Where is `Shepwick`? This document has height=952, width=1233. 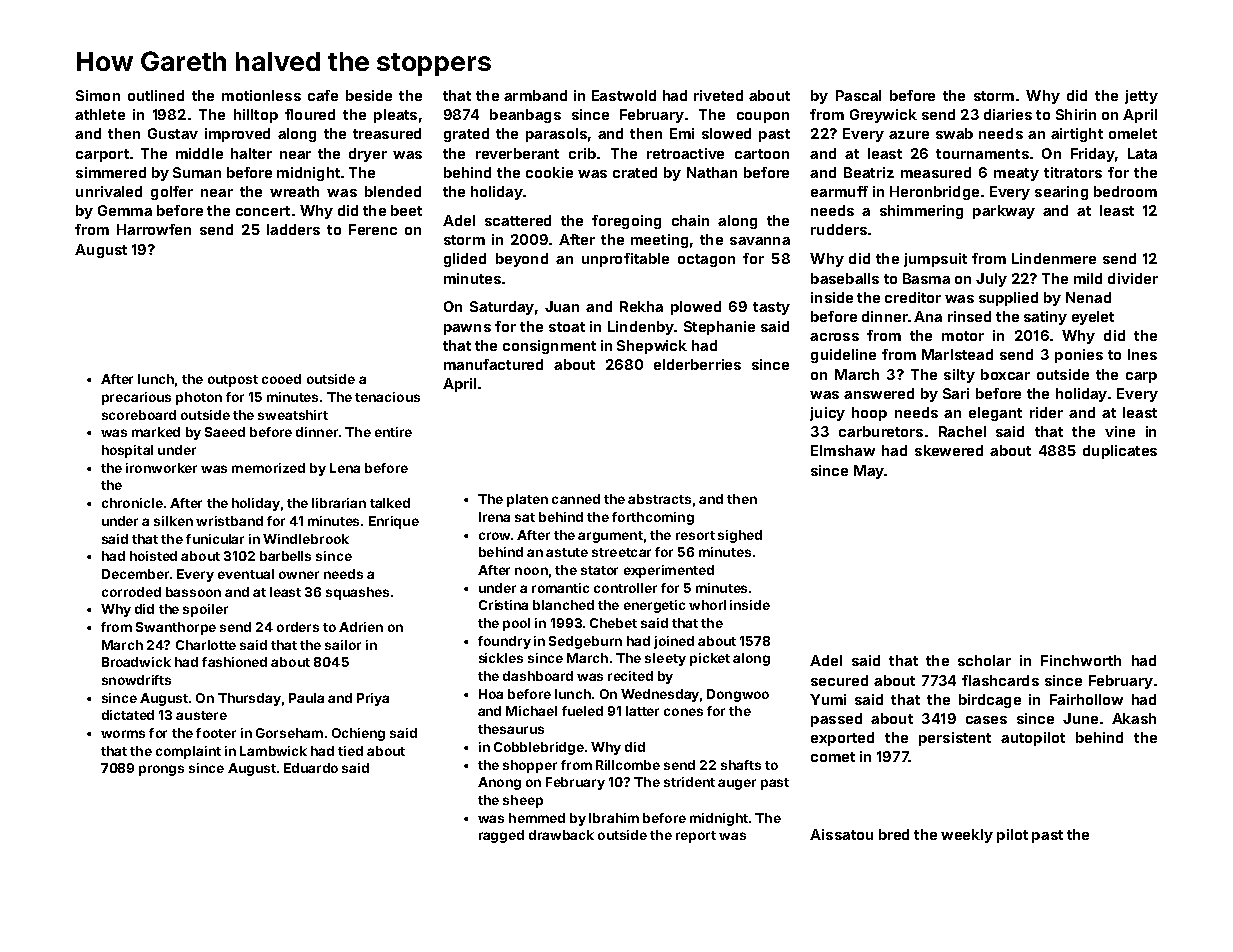 Shepwick is located at coordinates (652, 347).
